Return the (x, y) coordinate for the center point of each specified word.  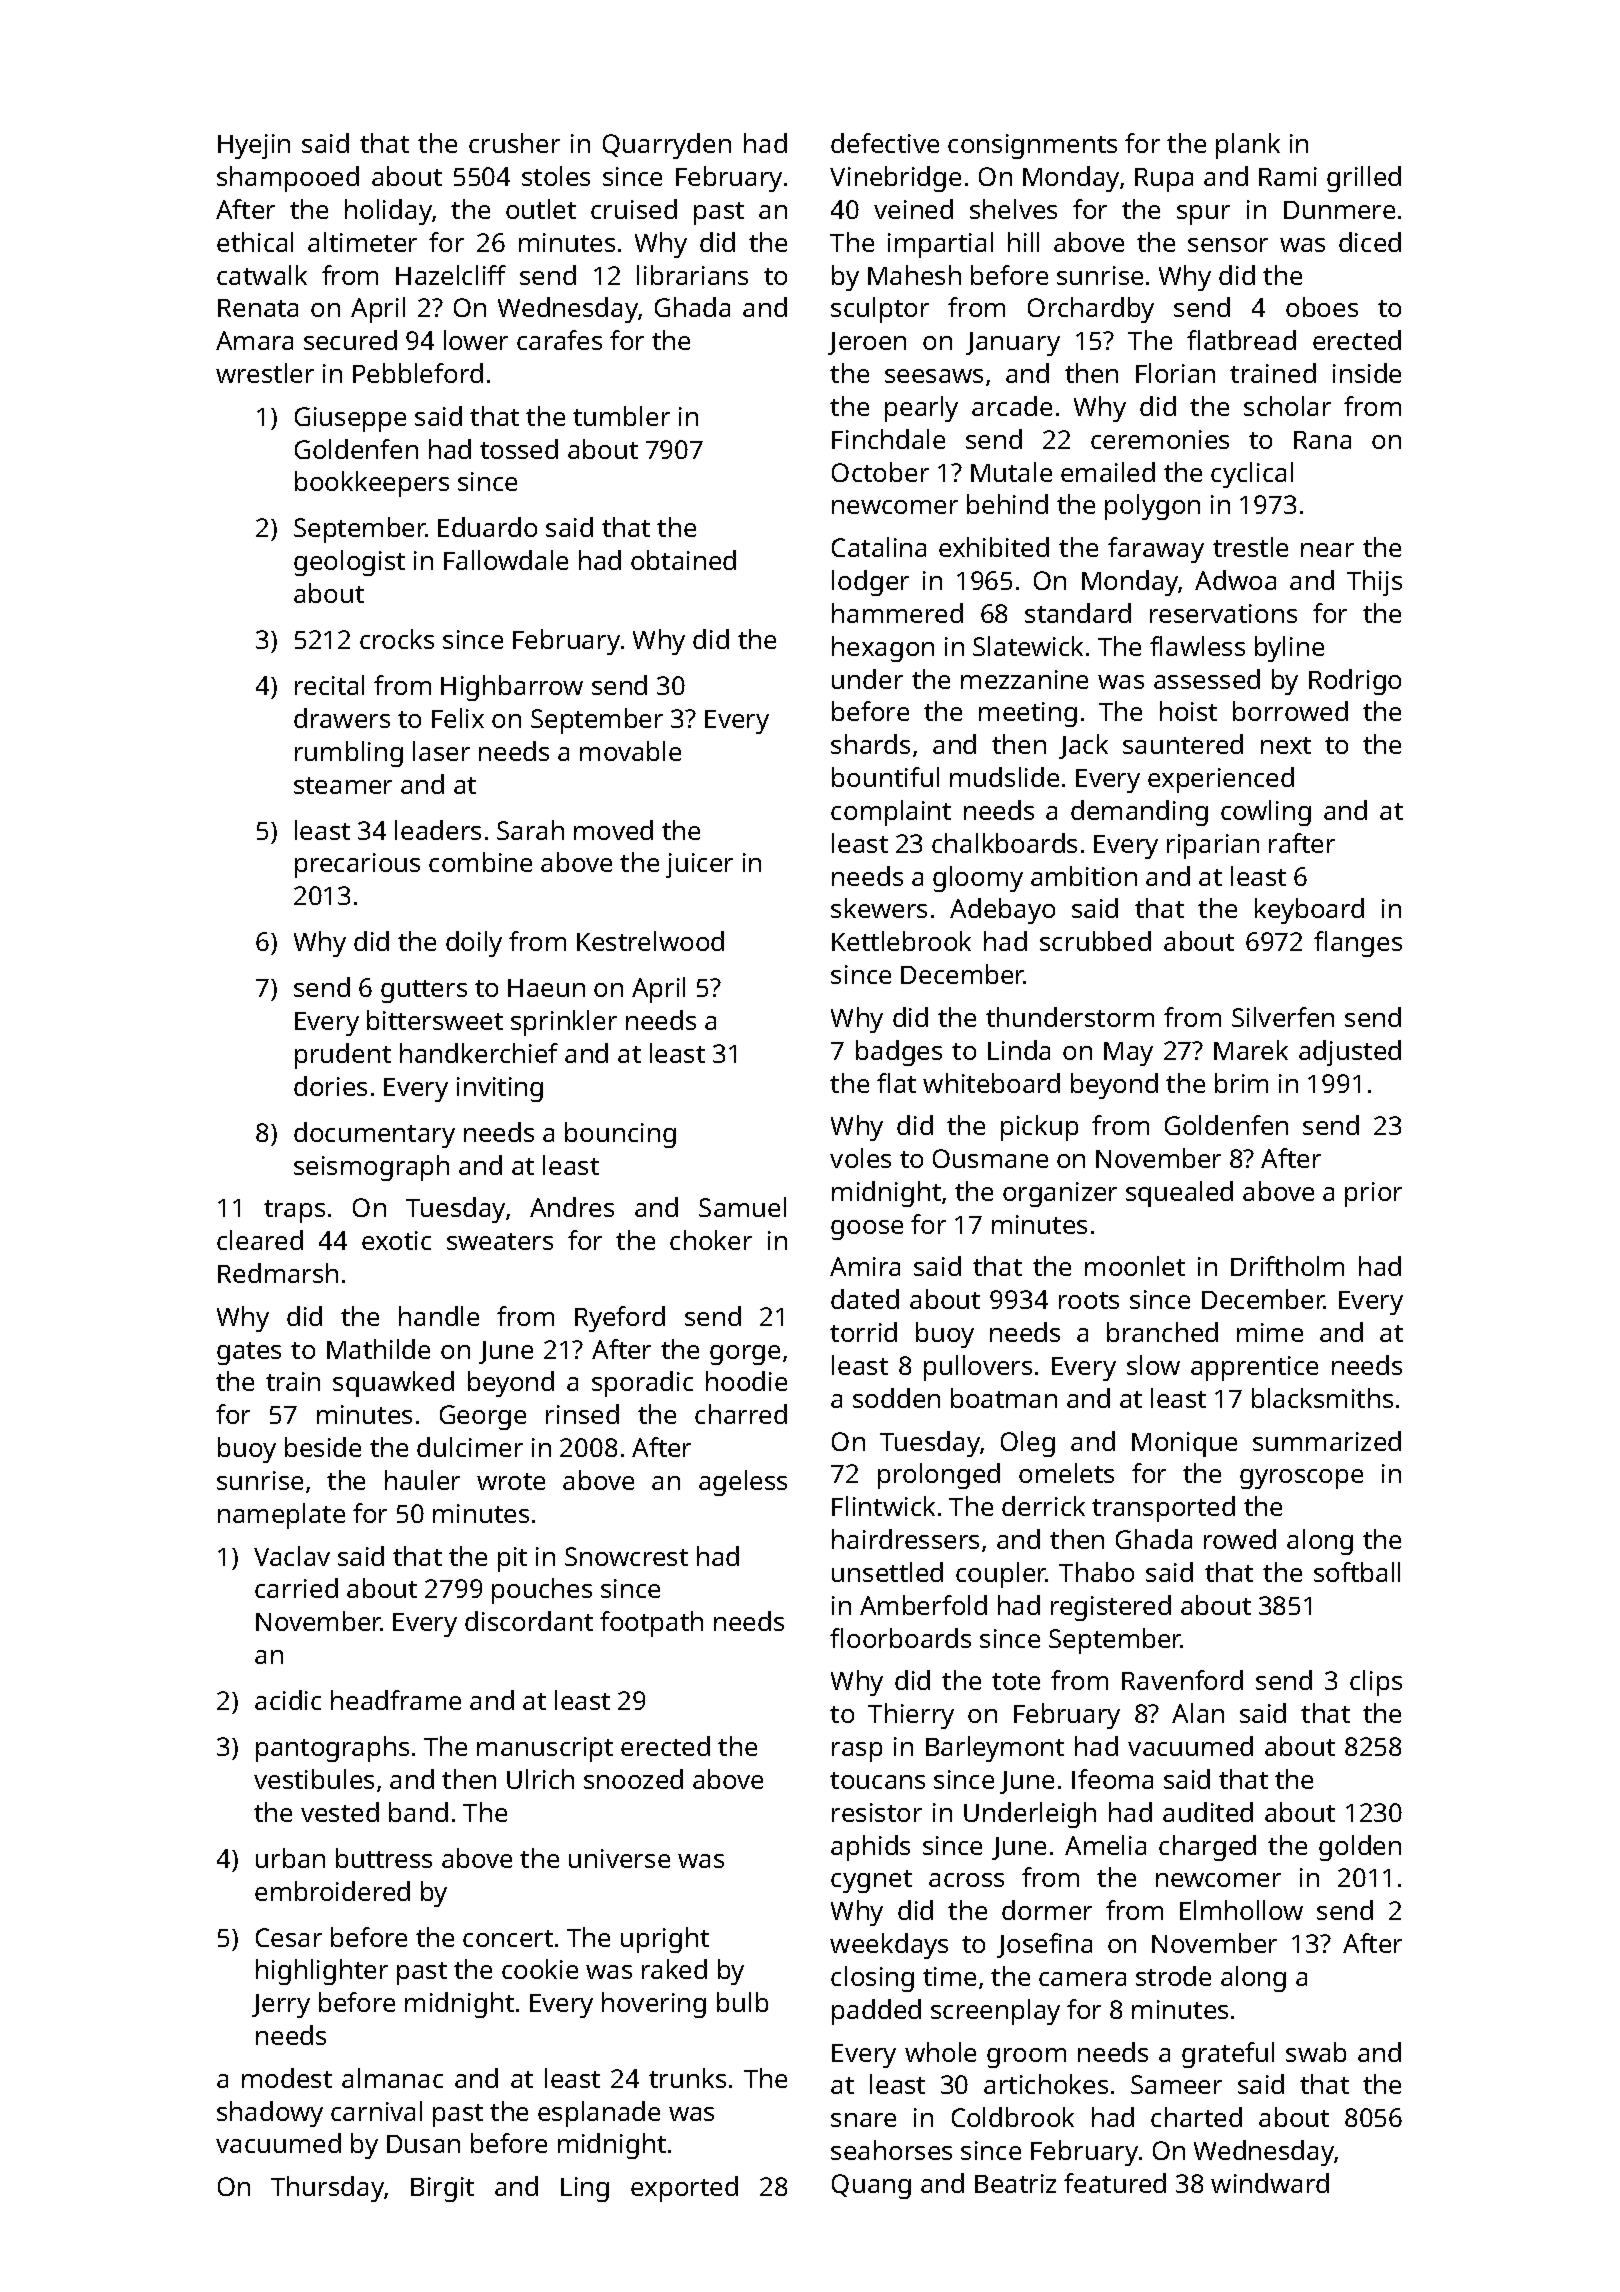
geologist (349, 563)
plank (1248, 146)
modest (287, 2078)
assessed (1207, 679)
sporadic (642, 1384)
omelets (1066, 1473)
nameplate (281, 1516)
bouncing (620, 1135)
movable (630, 751)
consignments (1032, 146)
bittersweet (435, 1020)
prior (1373, 1194)
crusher (514, 143)
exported (684, 2189)
